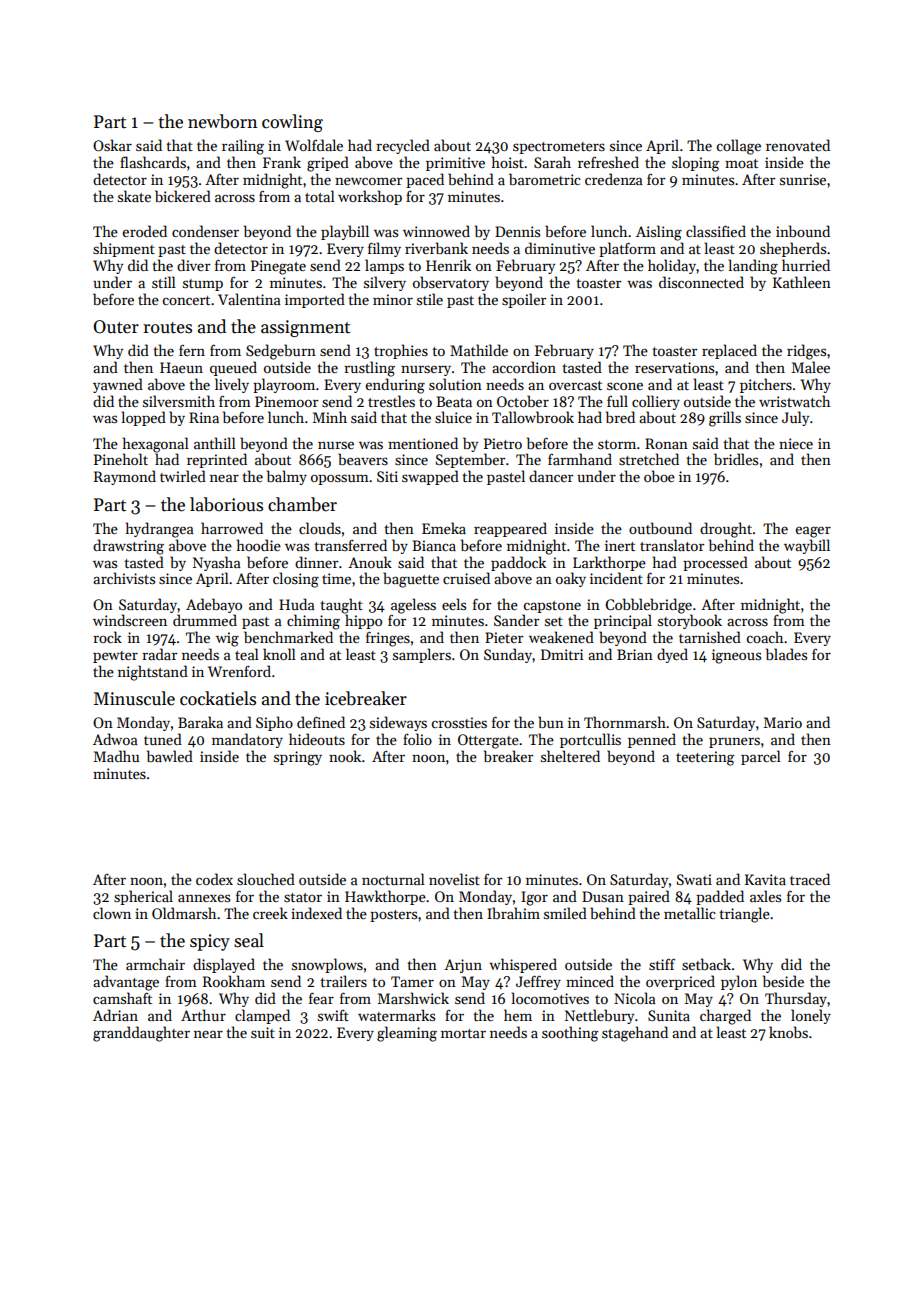 The image size is (924, 1308). What do you see at coordinates (141, 1034) in the page?
I see `granddaughter` at bounding box center [141, 1034].
